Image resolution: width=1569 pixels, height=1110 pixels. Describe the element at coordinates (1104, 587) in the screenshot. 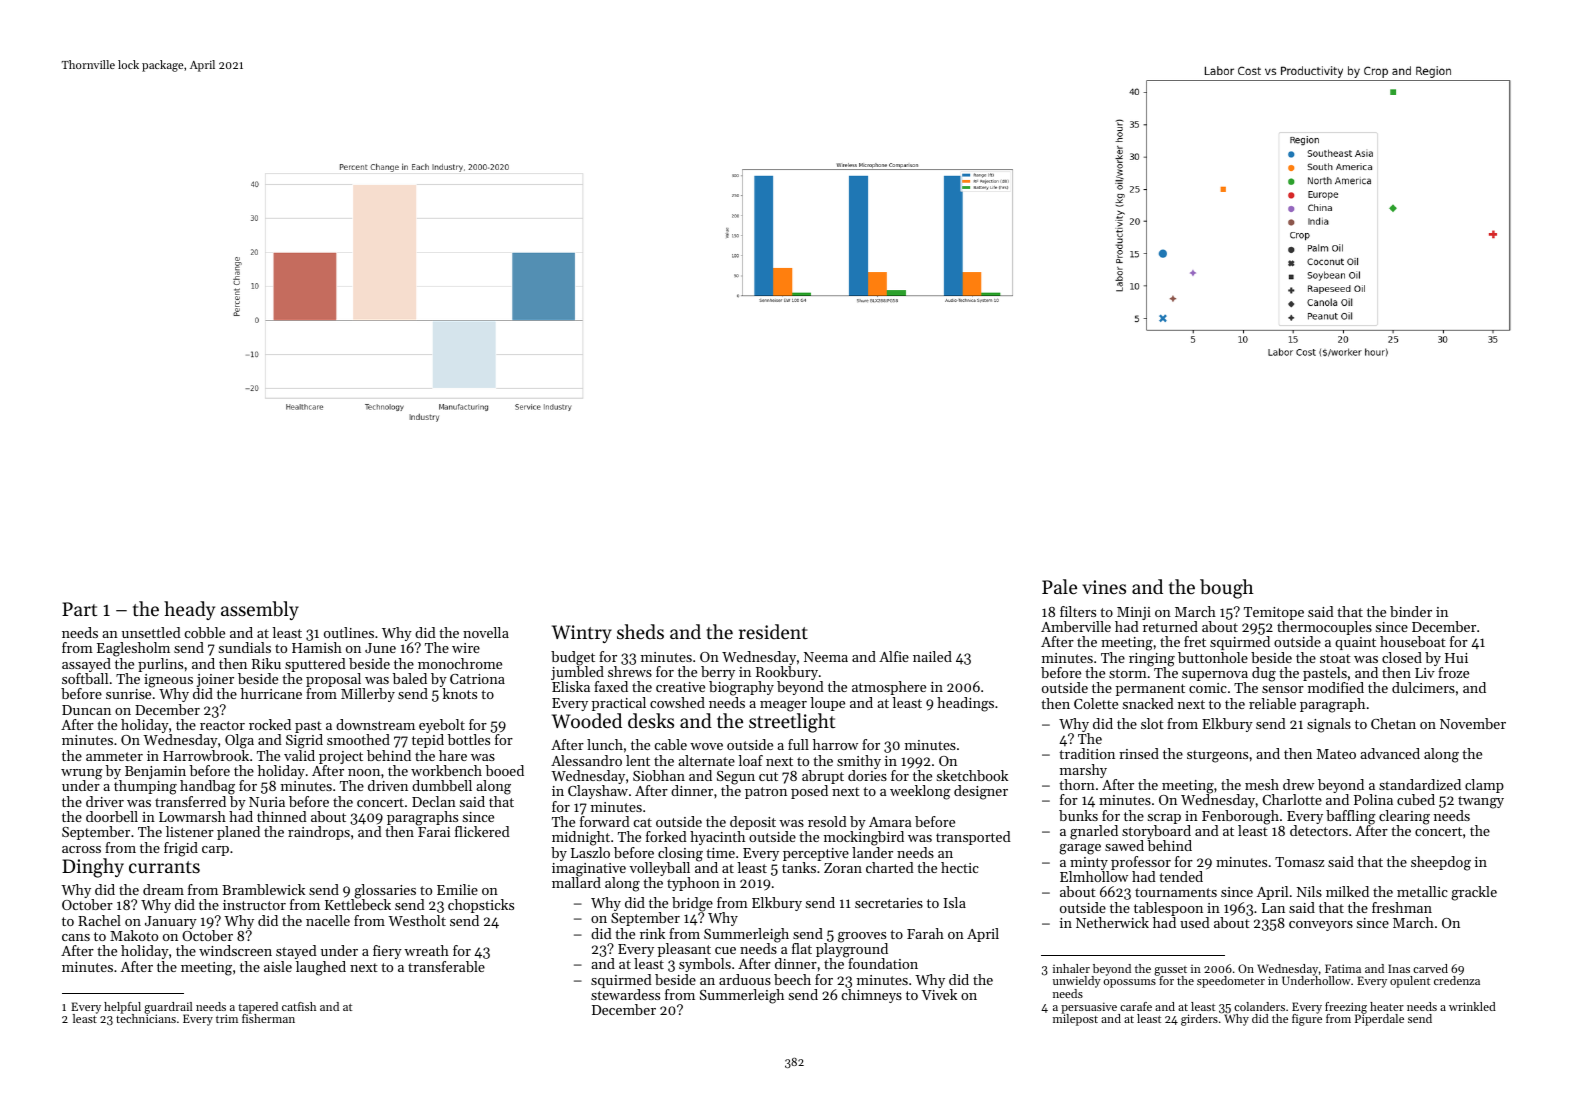

I see `vines` at that location.
